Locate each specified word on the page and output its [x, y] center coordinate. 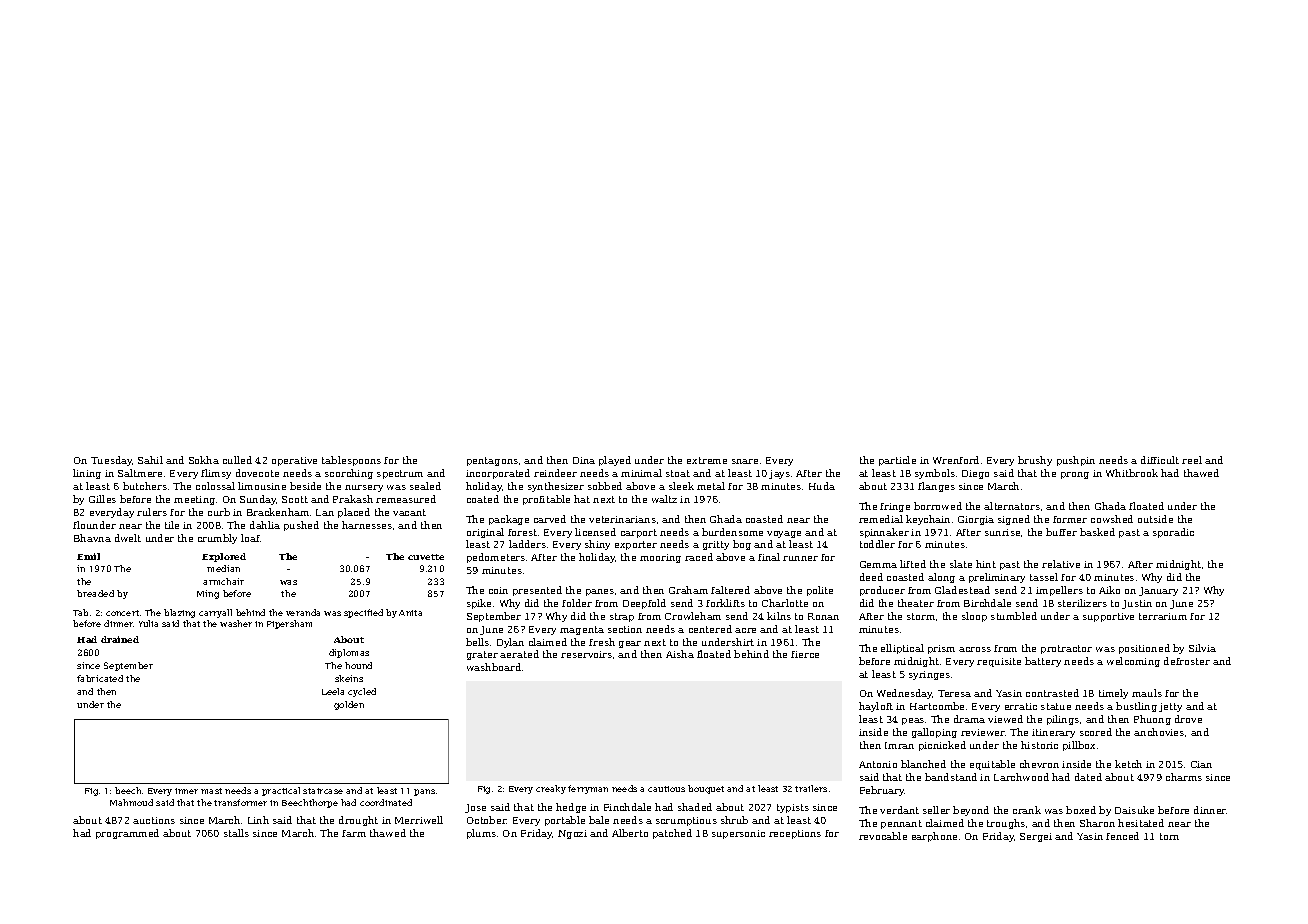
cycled [362, 692]
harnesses [367, 525]
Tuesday [111, 461]
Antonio [878, 764]
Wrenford [956, 460]
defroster [1187, 661]
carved [550, 519]
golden [349, 705]
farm [354, 833]
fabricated [100, 678]
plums [481, 834]
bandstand [951, 777]
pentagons [492, 461]
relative [1061, 564]
